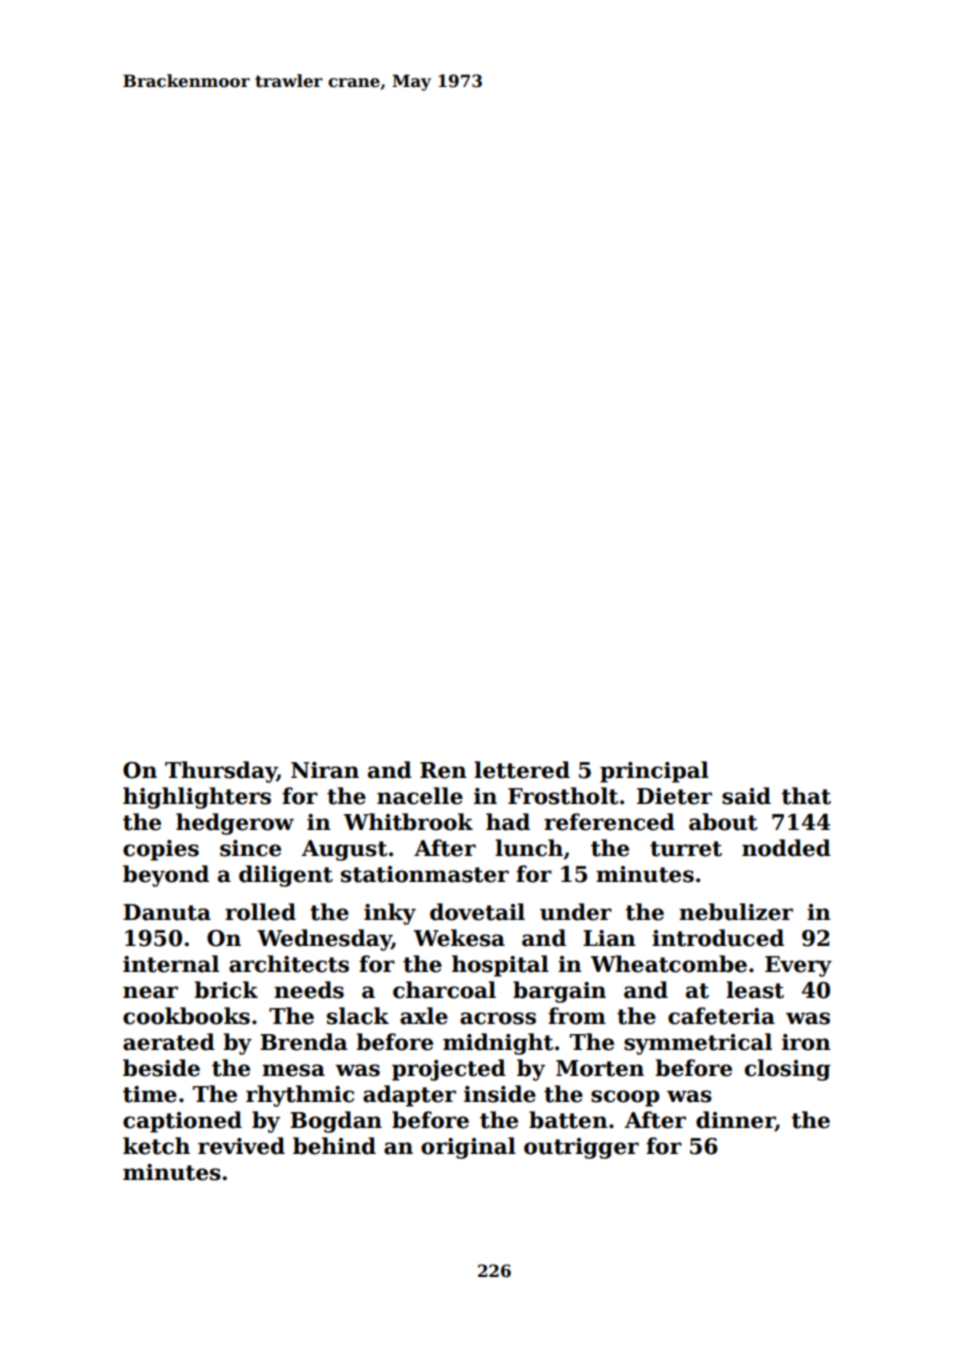 The width and height of the screenshot is (954, 1353). What do you see at coordinates (182, 1122) in the screenshot?
I see `captioned` at bounding box center [182, 1122].
